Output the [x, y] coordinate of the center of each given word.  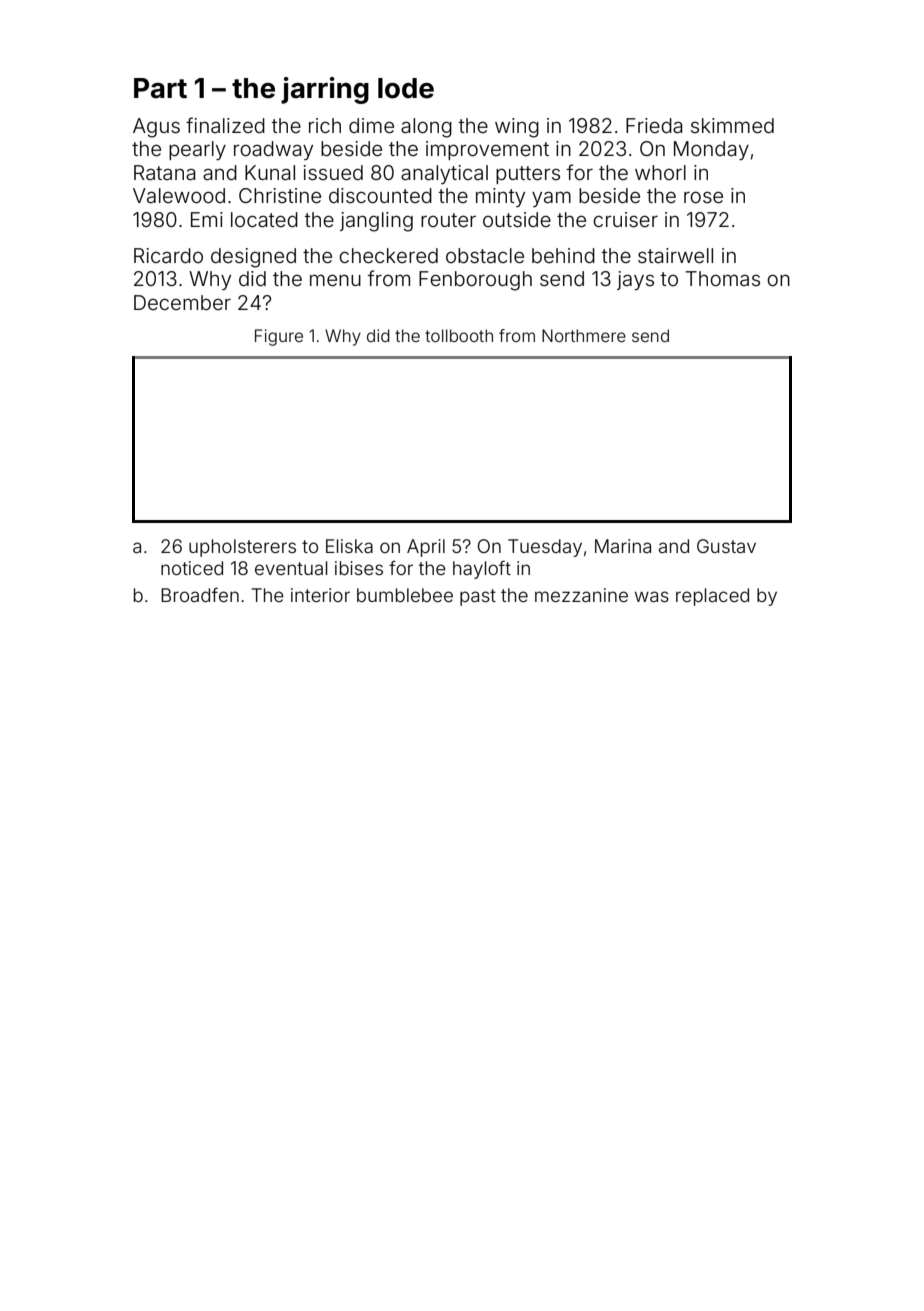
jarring [325, 90]
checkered [388, 255]
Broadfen [200, 594]
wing [517, 128]
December [182, 302]
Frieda [654, 125]
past [478, 597]
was [652, 596]
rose [703, 197]
